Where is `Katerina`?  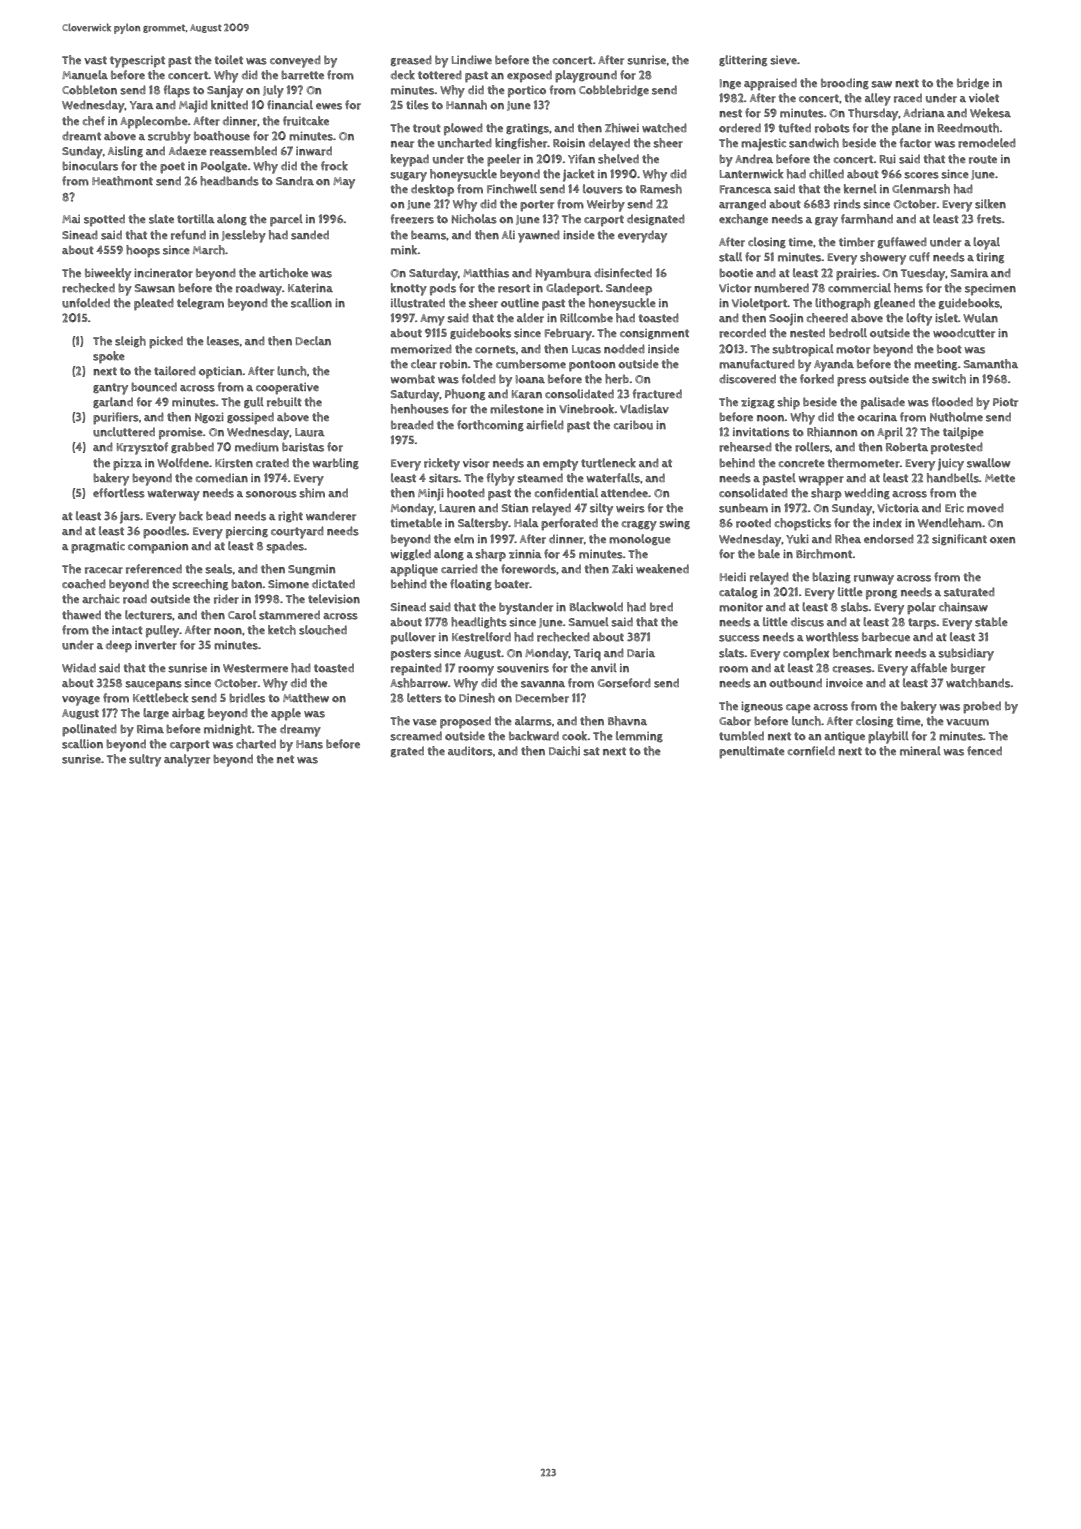
Katerina is located at coordinates (310, 288).
